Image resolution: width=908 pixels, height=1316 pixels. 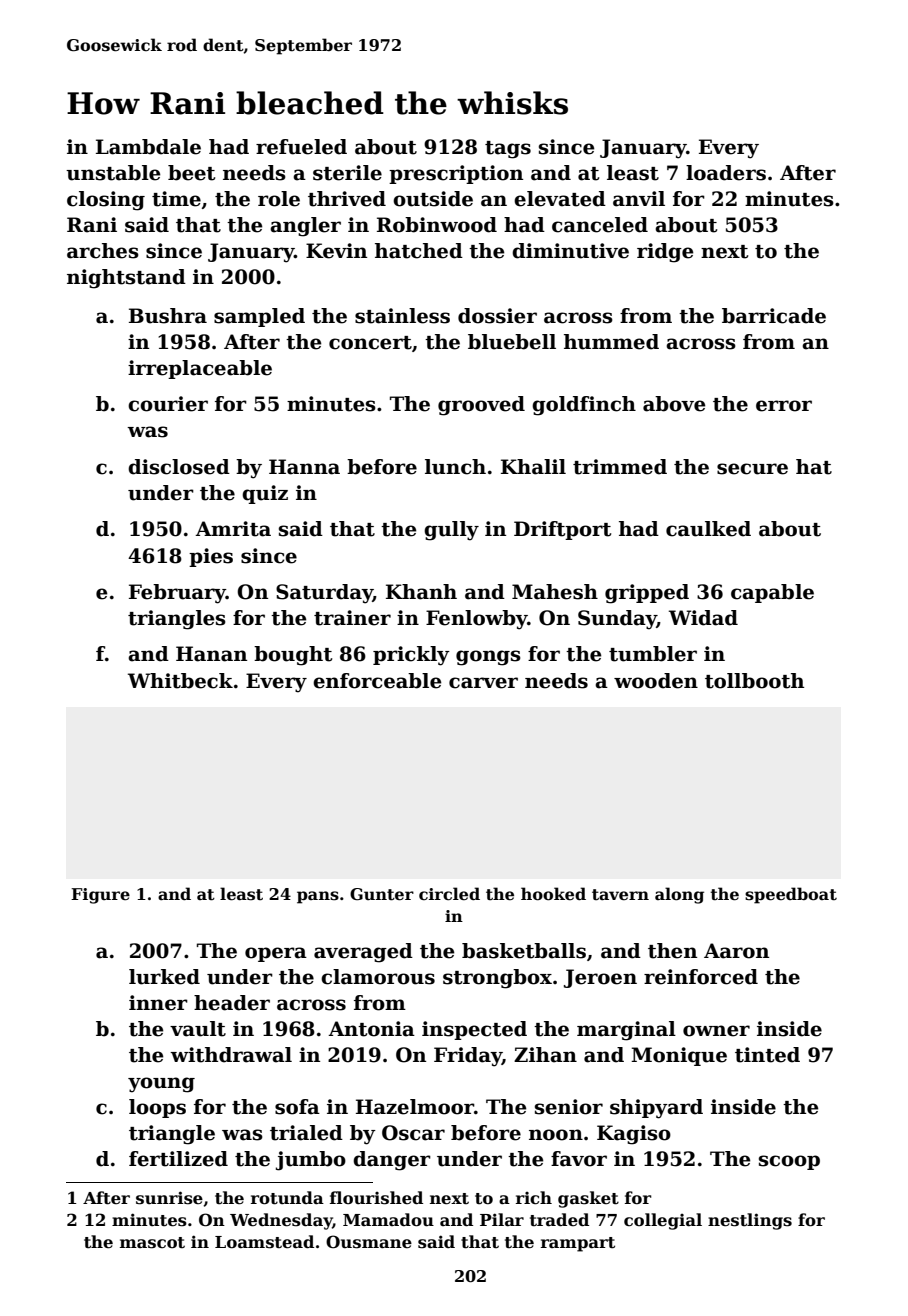 What do you see at coordinates (656, 1109) in the screenshot?
I see `shipyard` at bounding box center [656, 1109].
